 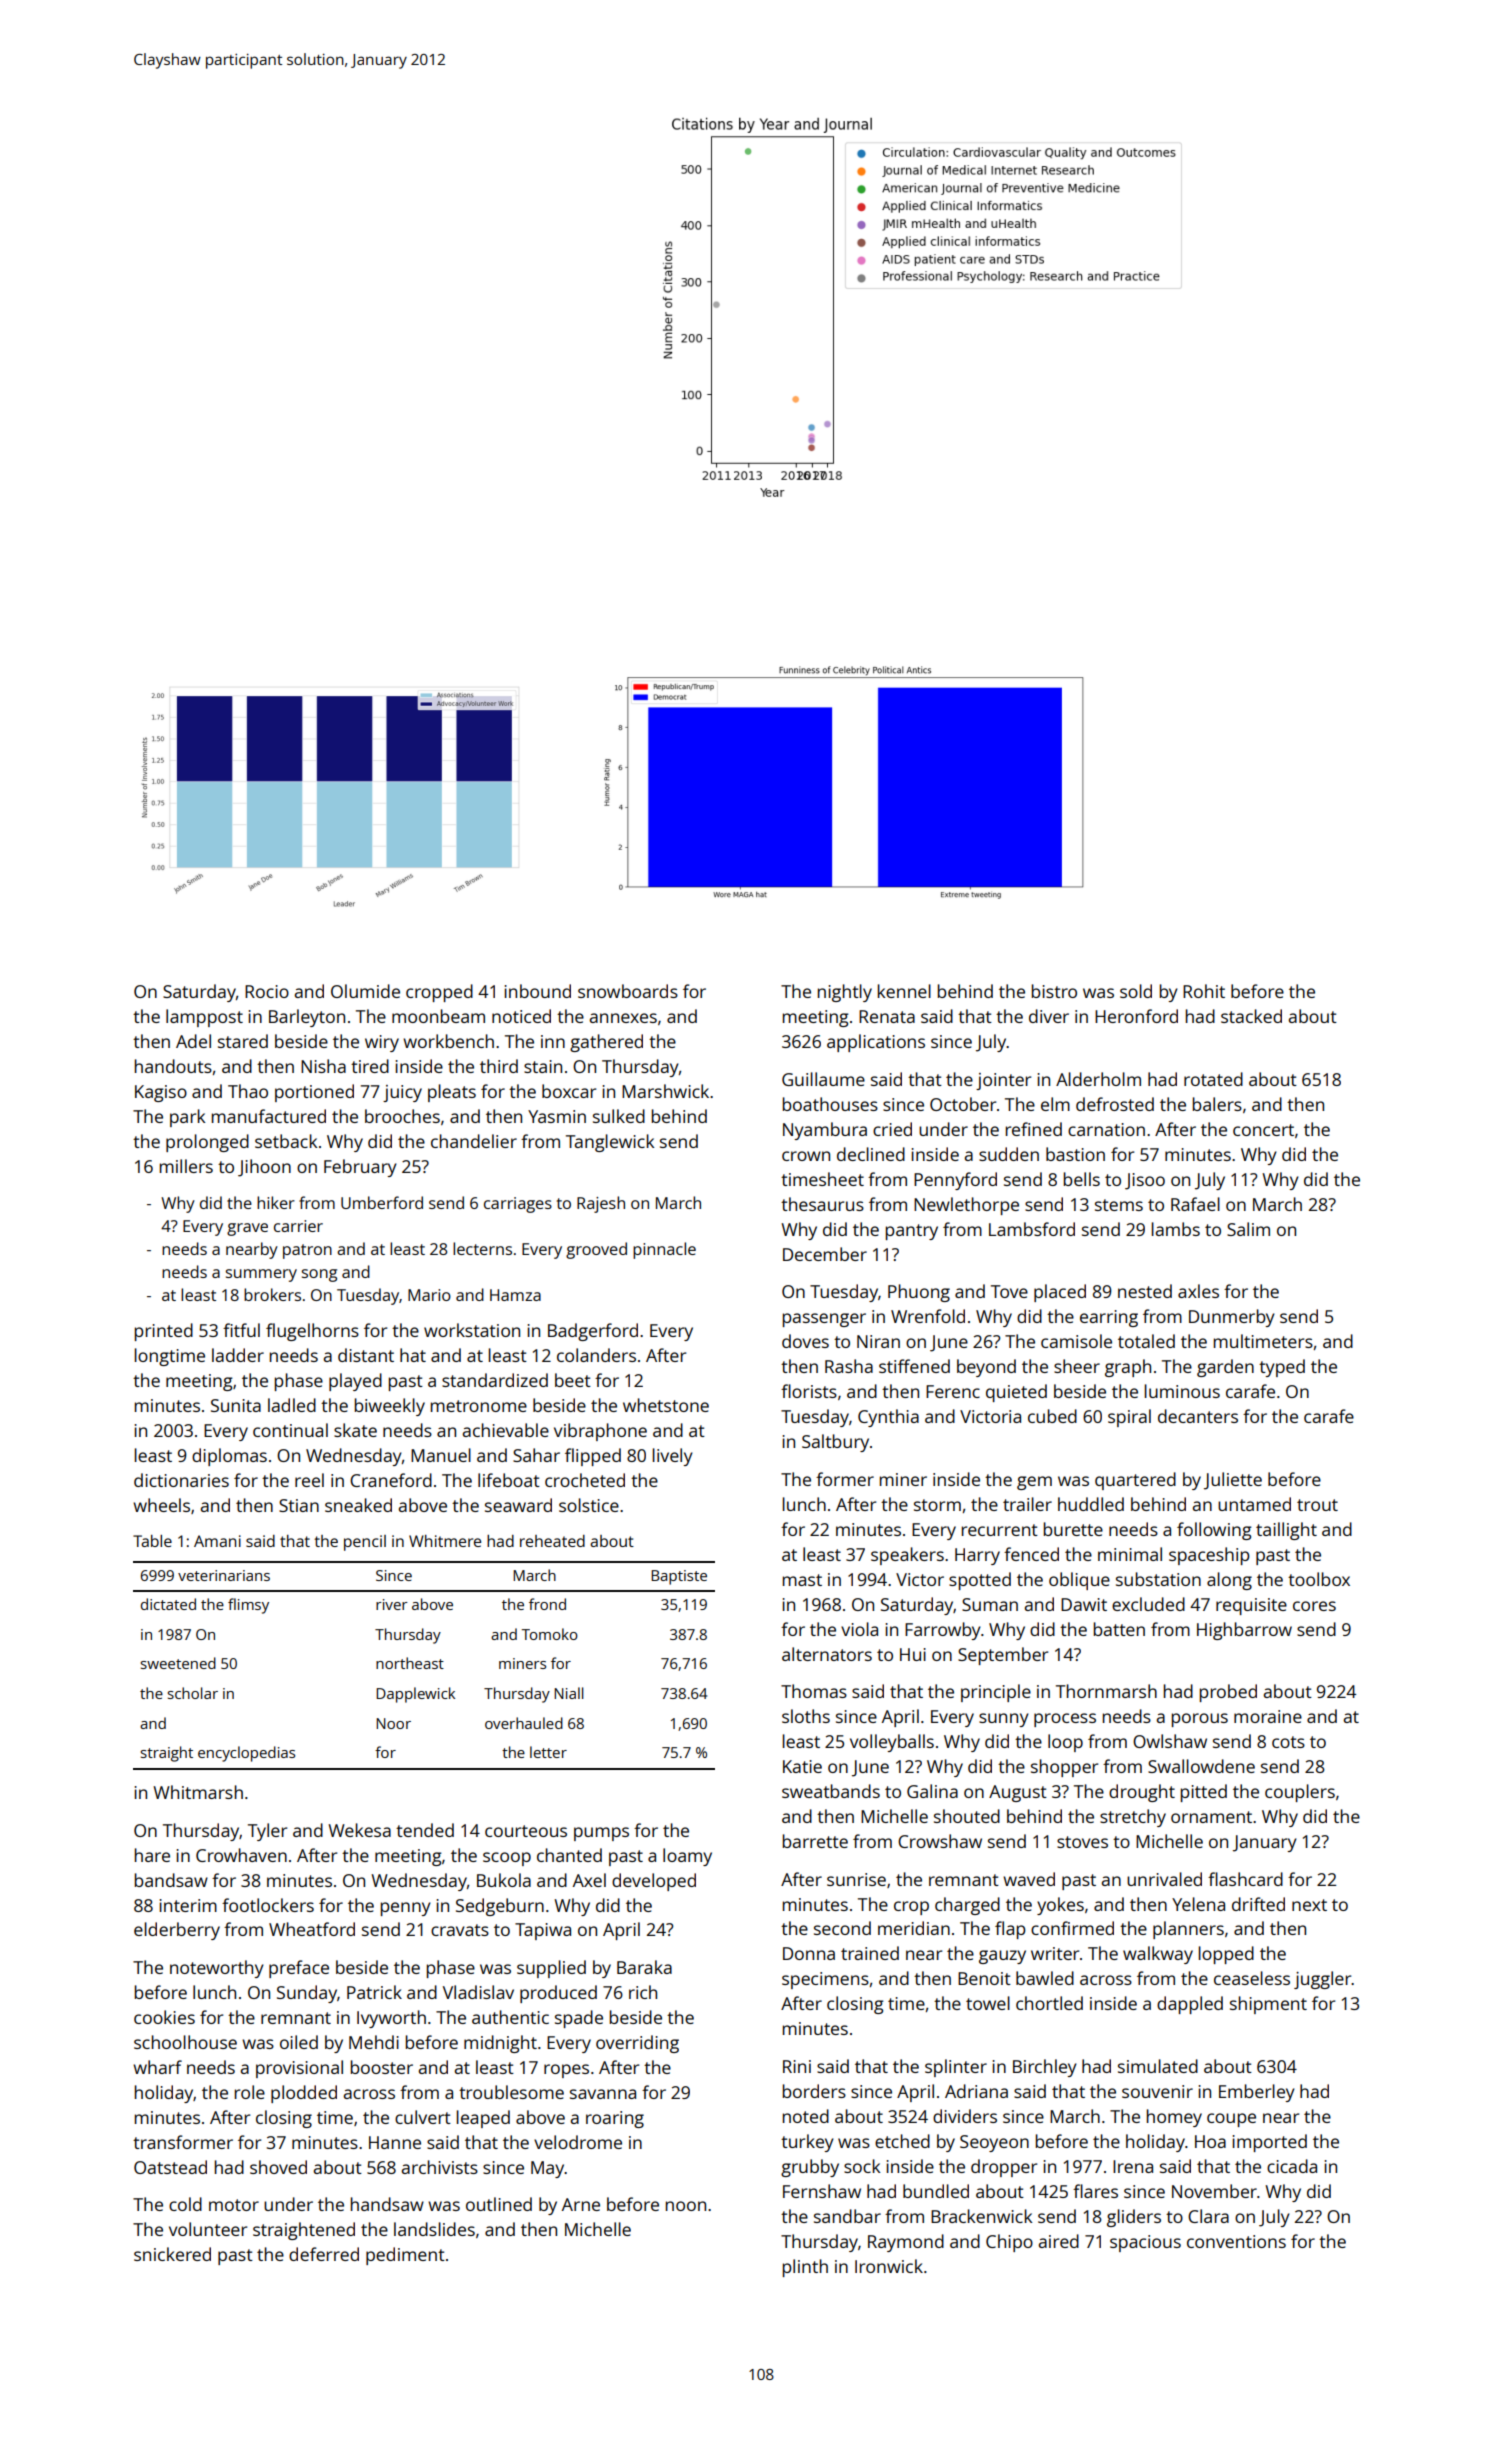 What do you see at coordinates (569, 1693) in the screenshot?
I see `Niall` at bounding box center [569, 1693].
